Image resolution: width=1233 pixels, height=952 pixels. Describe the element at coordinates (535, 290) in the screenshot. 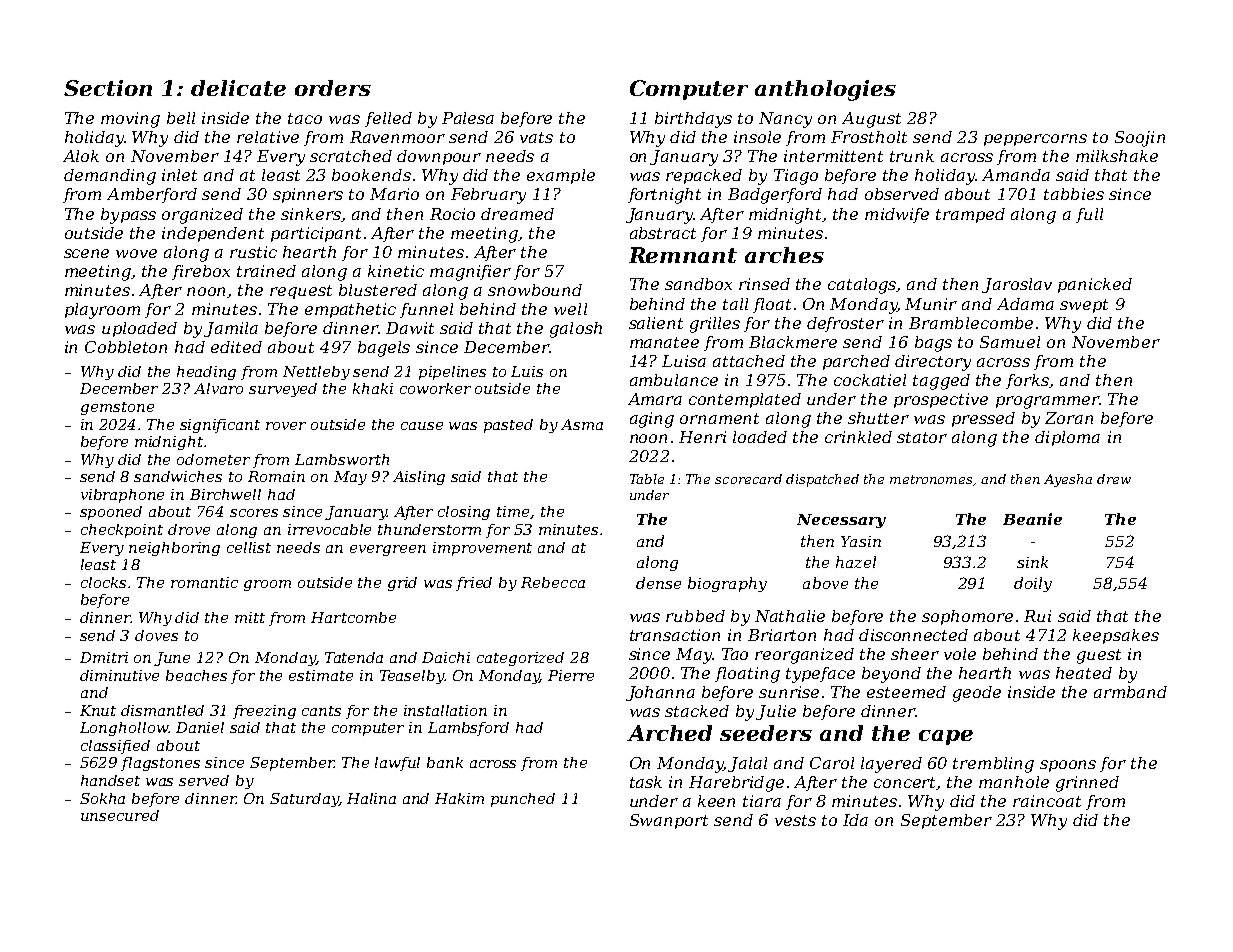

I see `snowbound` at that location.
